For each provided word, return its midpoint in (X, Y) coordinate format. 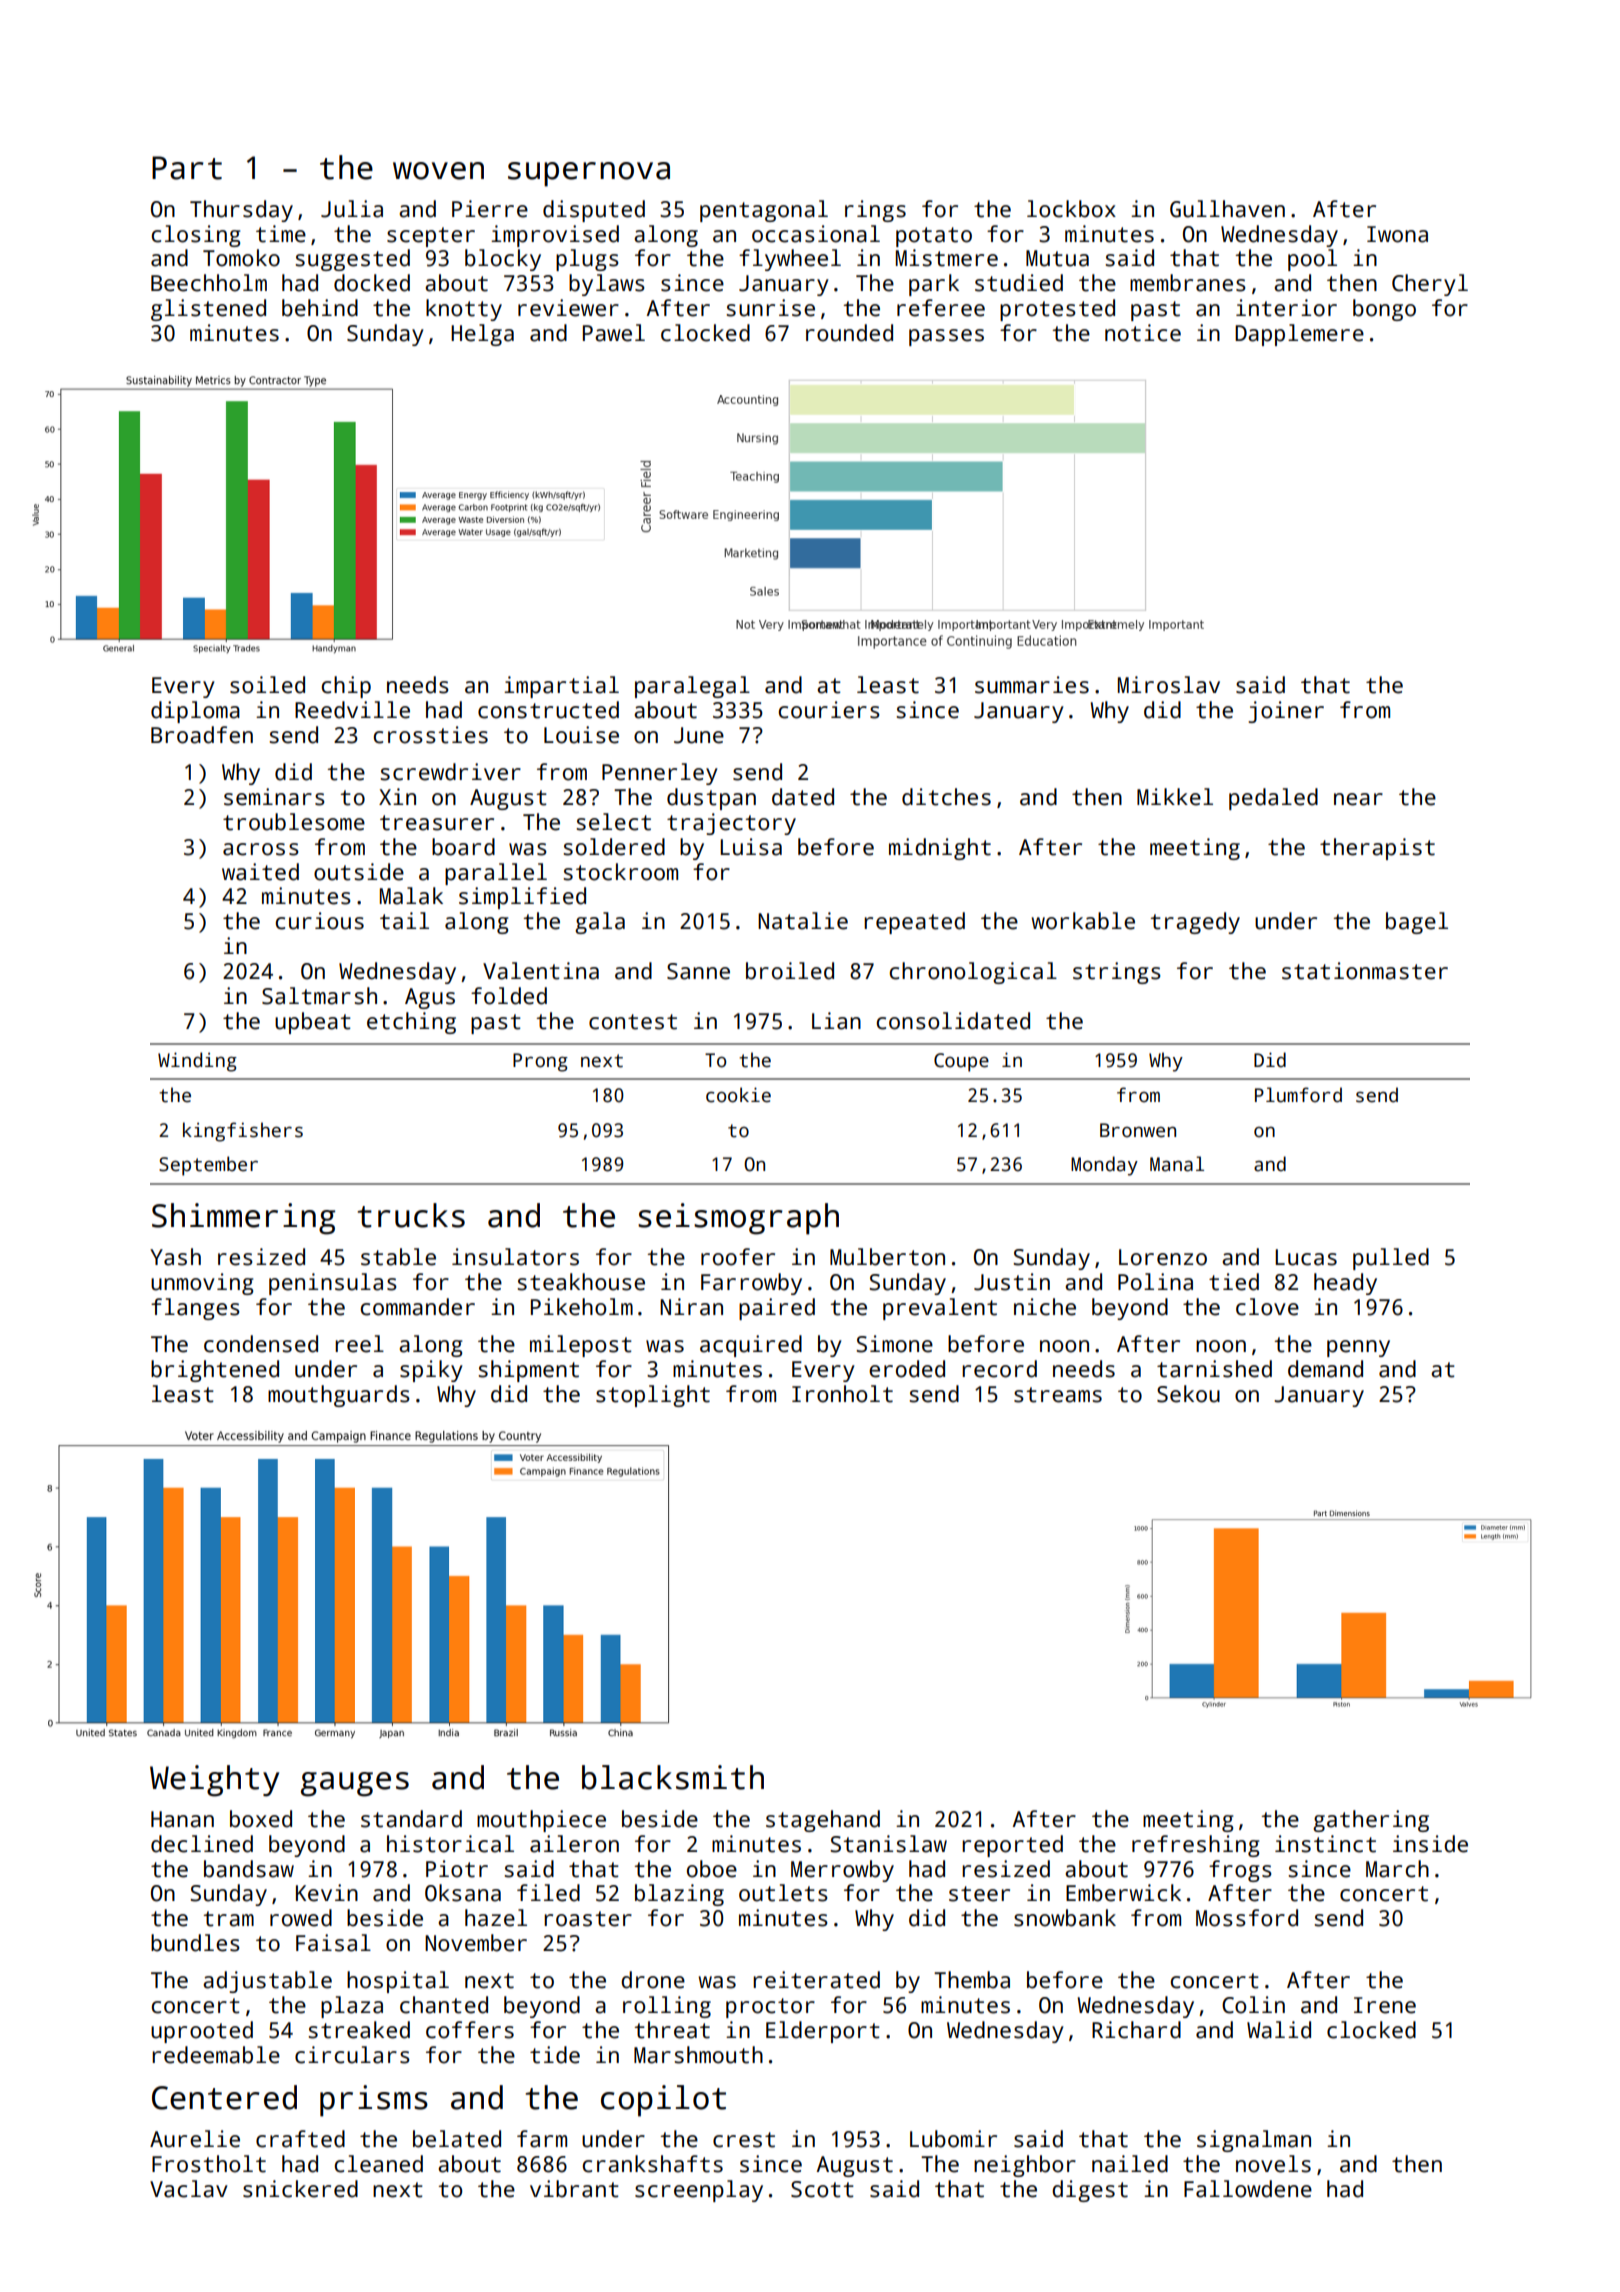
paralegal (692, 687)
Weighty (214, 1781)
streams (1058, 1395)
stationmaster (1365, 971)
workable (1083, 921)
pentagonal (764, 211)
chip (346, 687)
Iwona (1397, 234)
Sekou (1188, 1394)
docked (372, 283)
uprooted (202, 2032)
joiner (1286, 712)
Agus (430, 998)
